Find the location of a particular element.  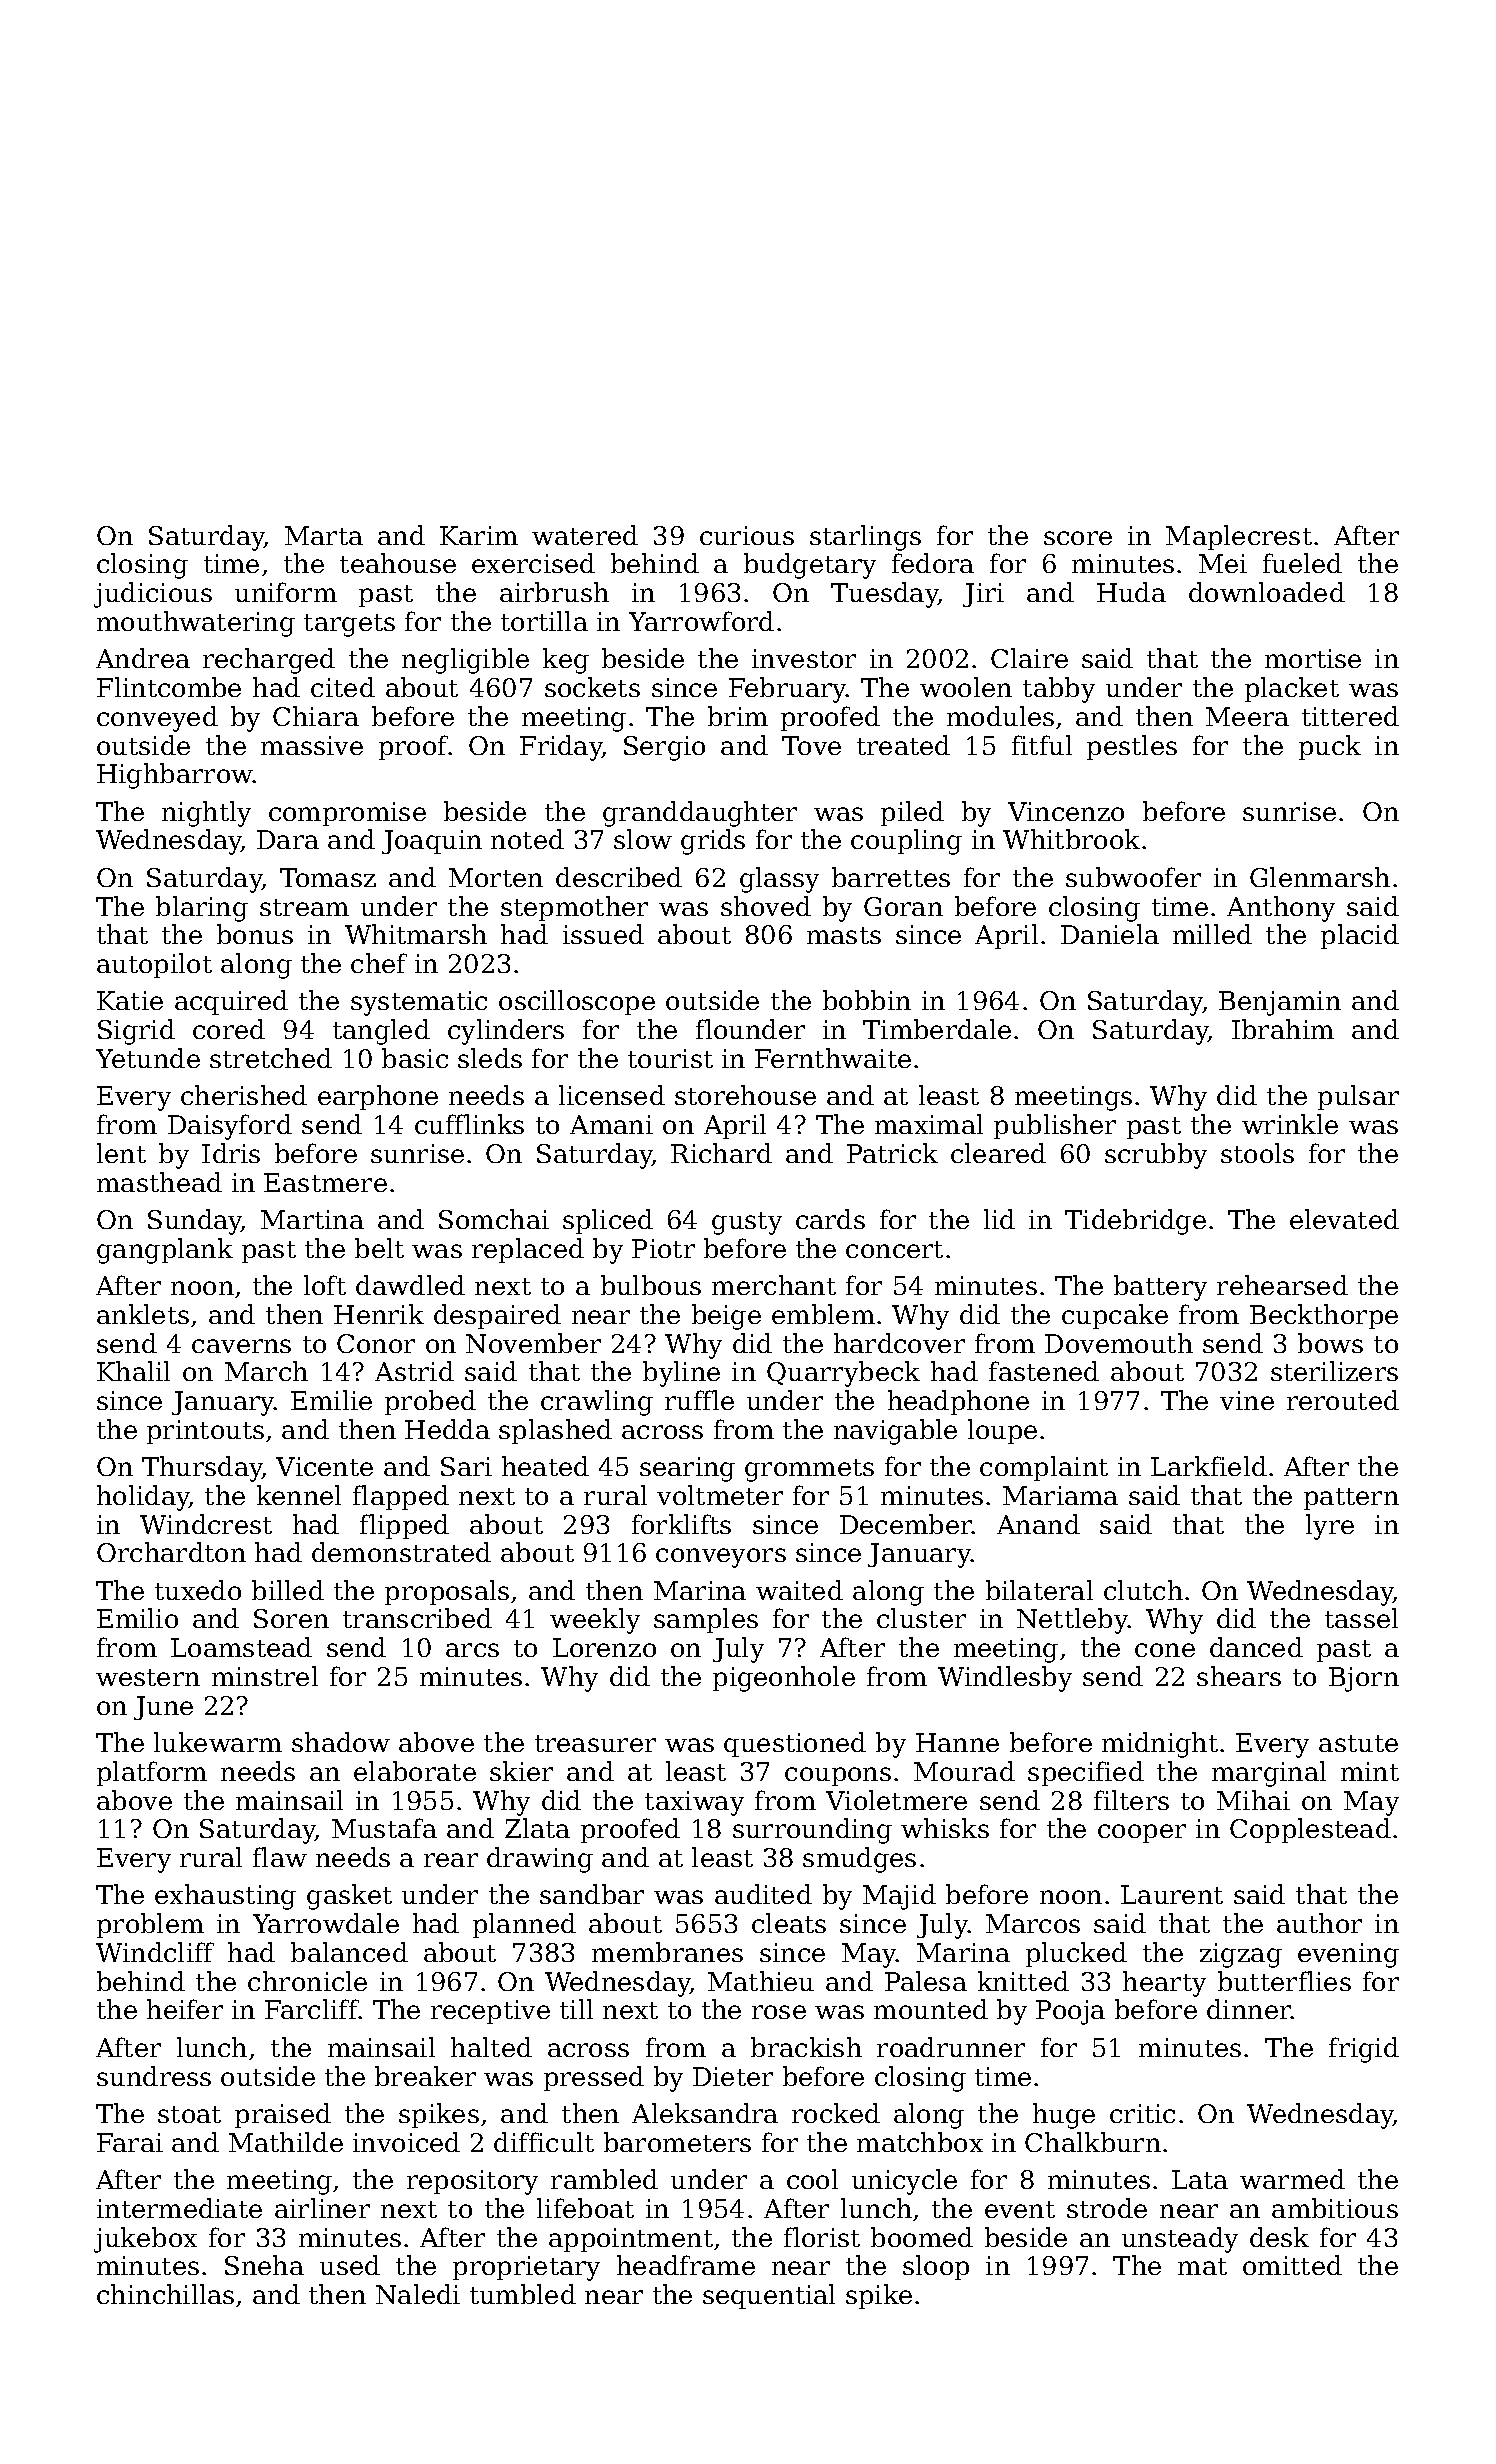

Tove is located at coordinates (811, 745).
